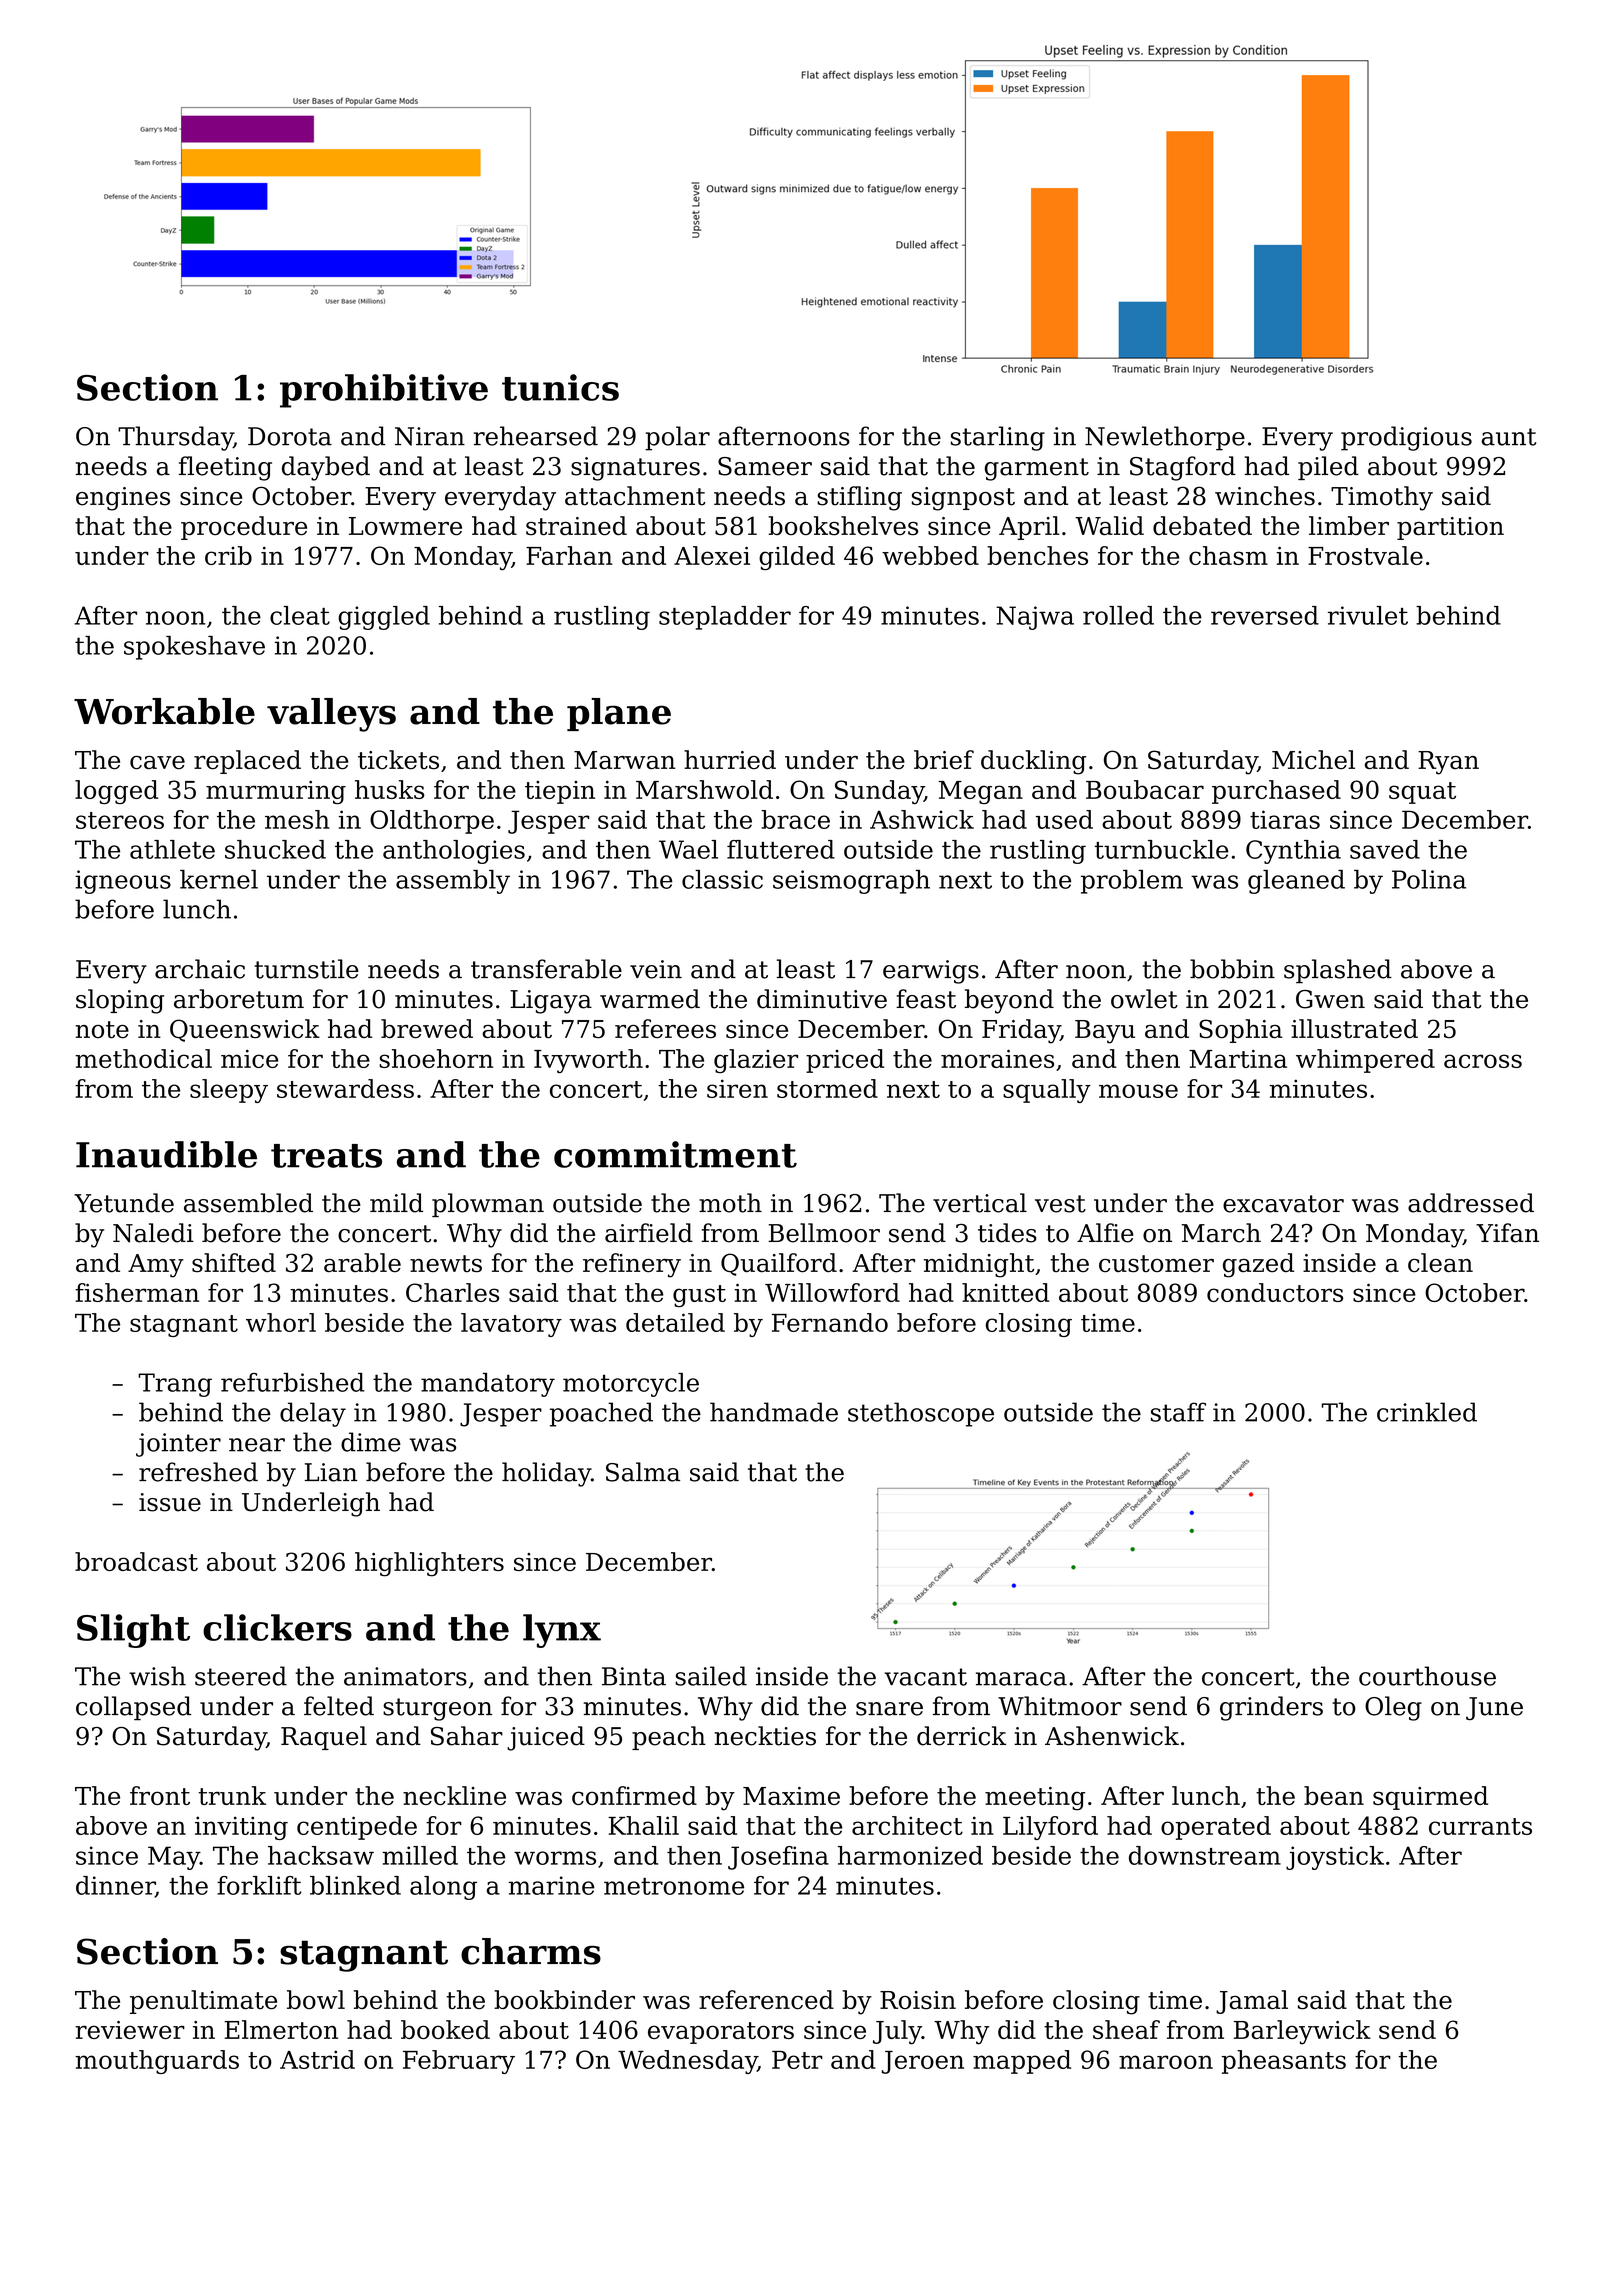 The image size is (1620, 2292). I want to click on piled, so click(1328, 468).
